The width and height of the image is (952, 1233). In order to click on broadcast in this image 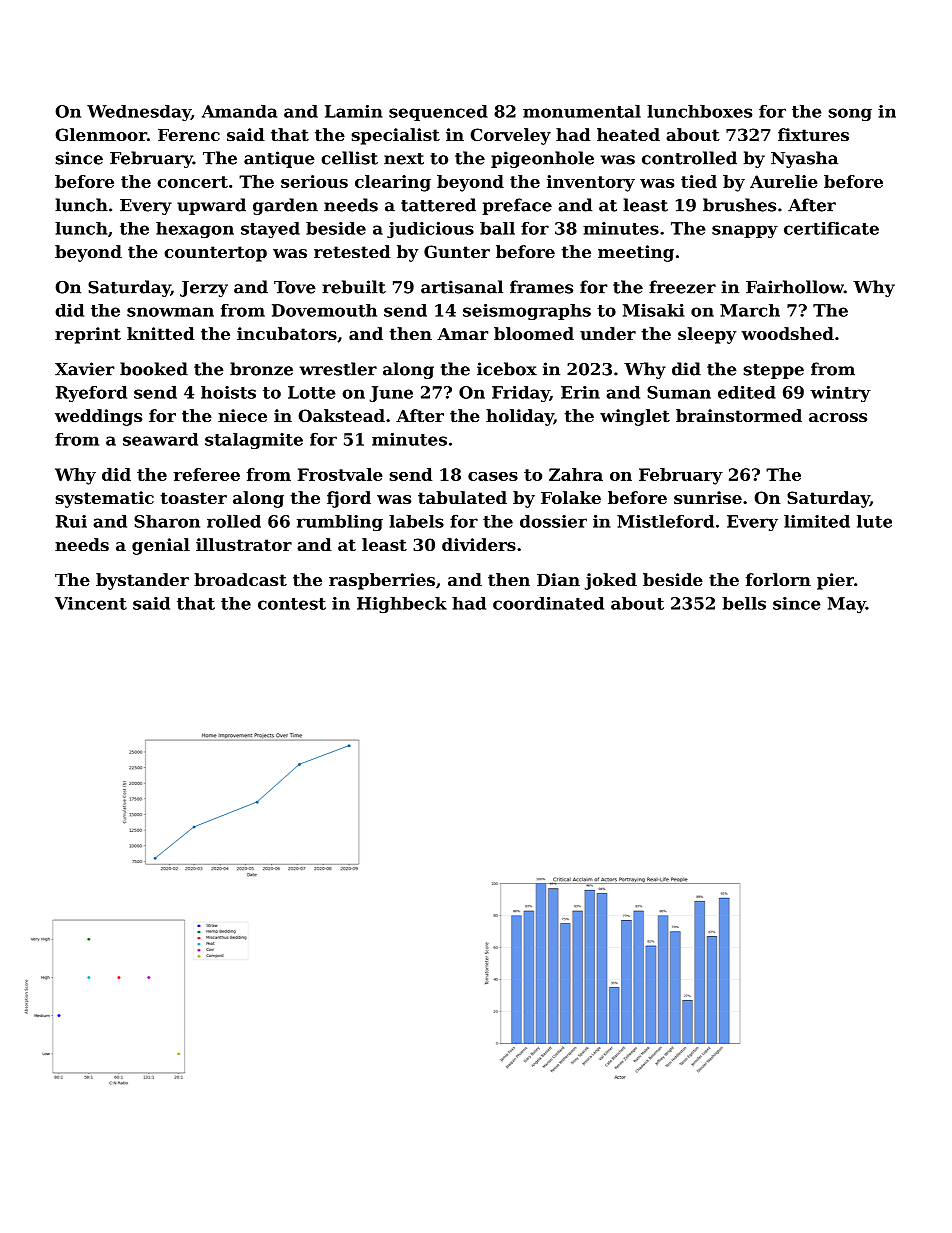, I will do `click(240, 579)`.
